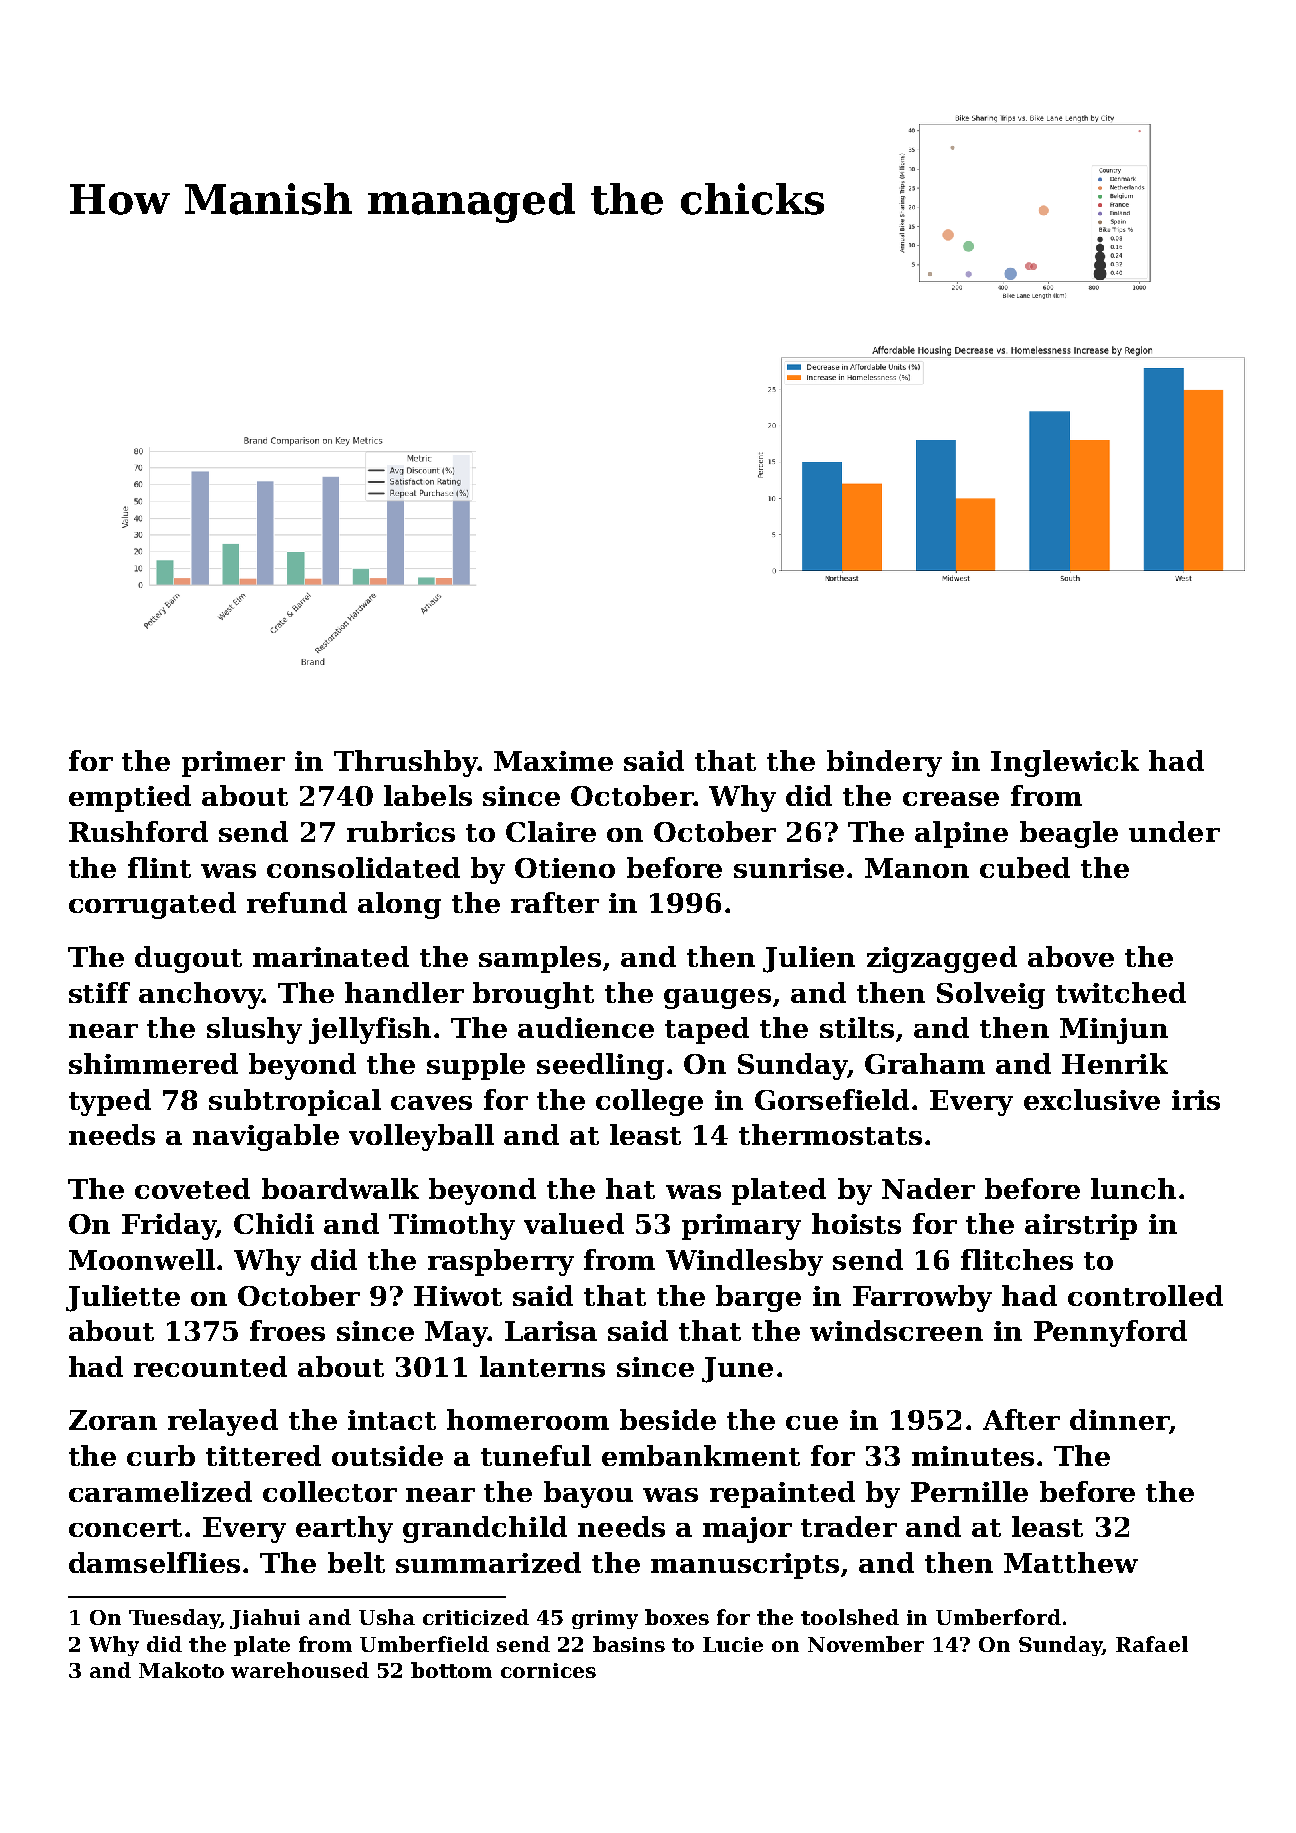  What do you see at coordinates (200, 995) in the screenshot?
I see `anchovy` at bounding box center [200, 995].
